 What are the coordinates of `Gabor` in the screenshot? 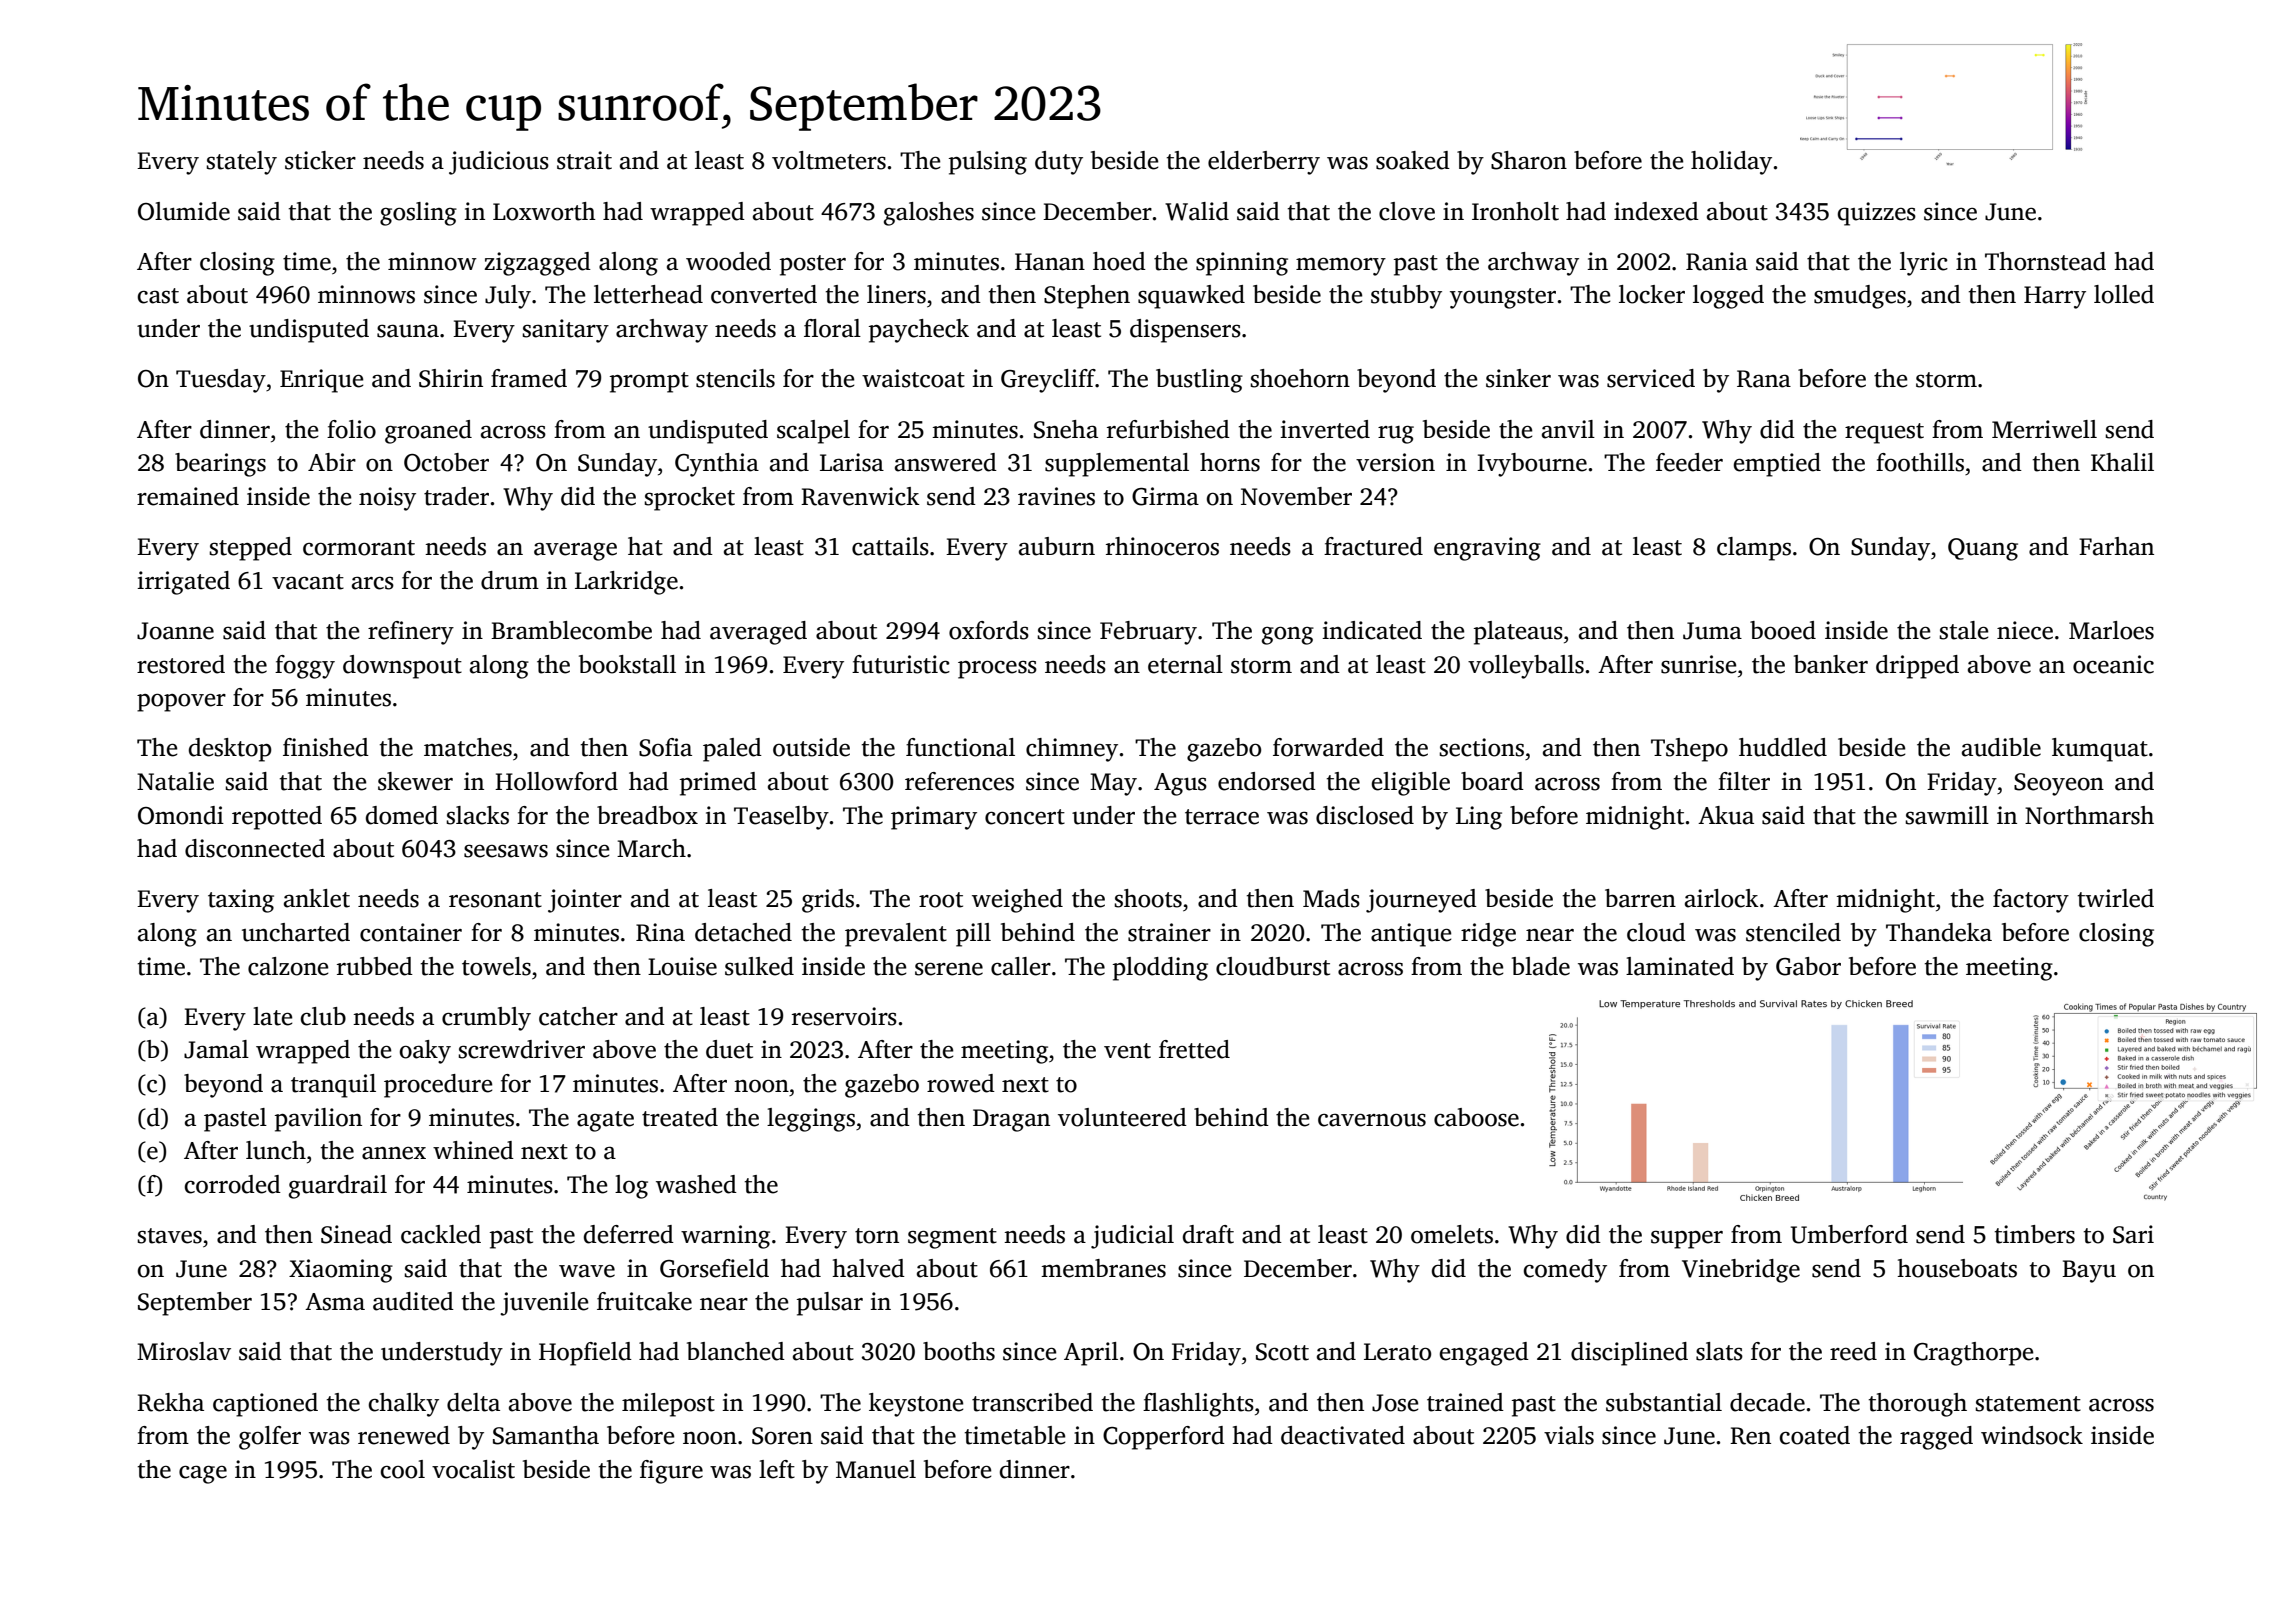 It's located at (1808, 966).
